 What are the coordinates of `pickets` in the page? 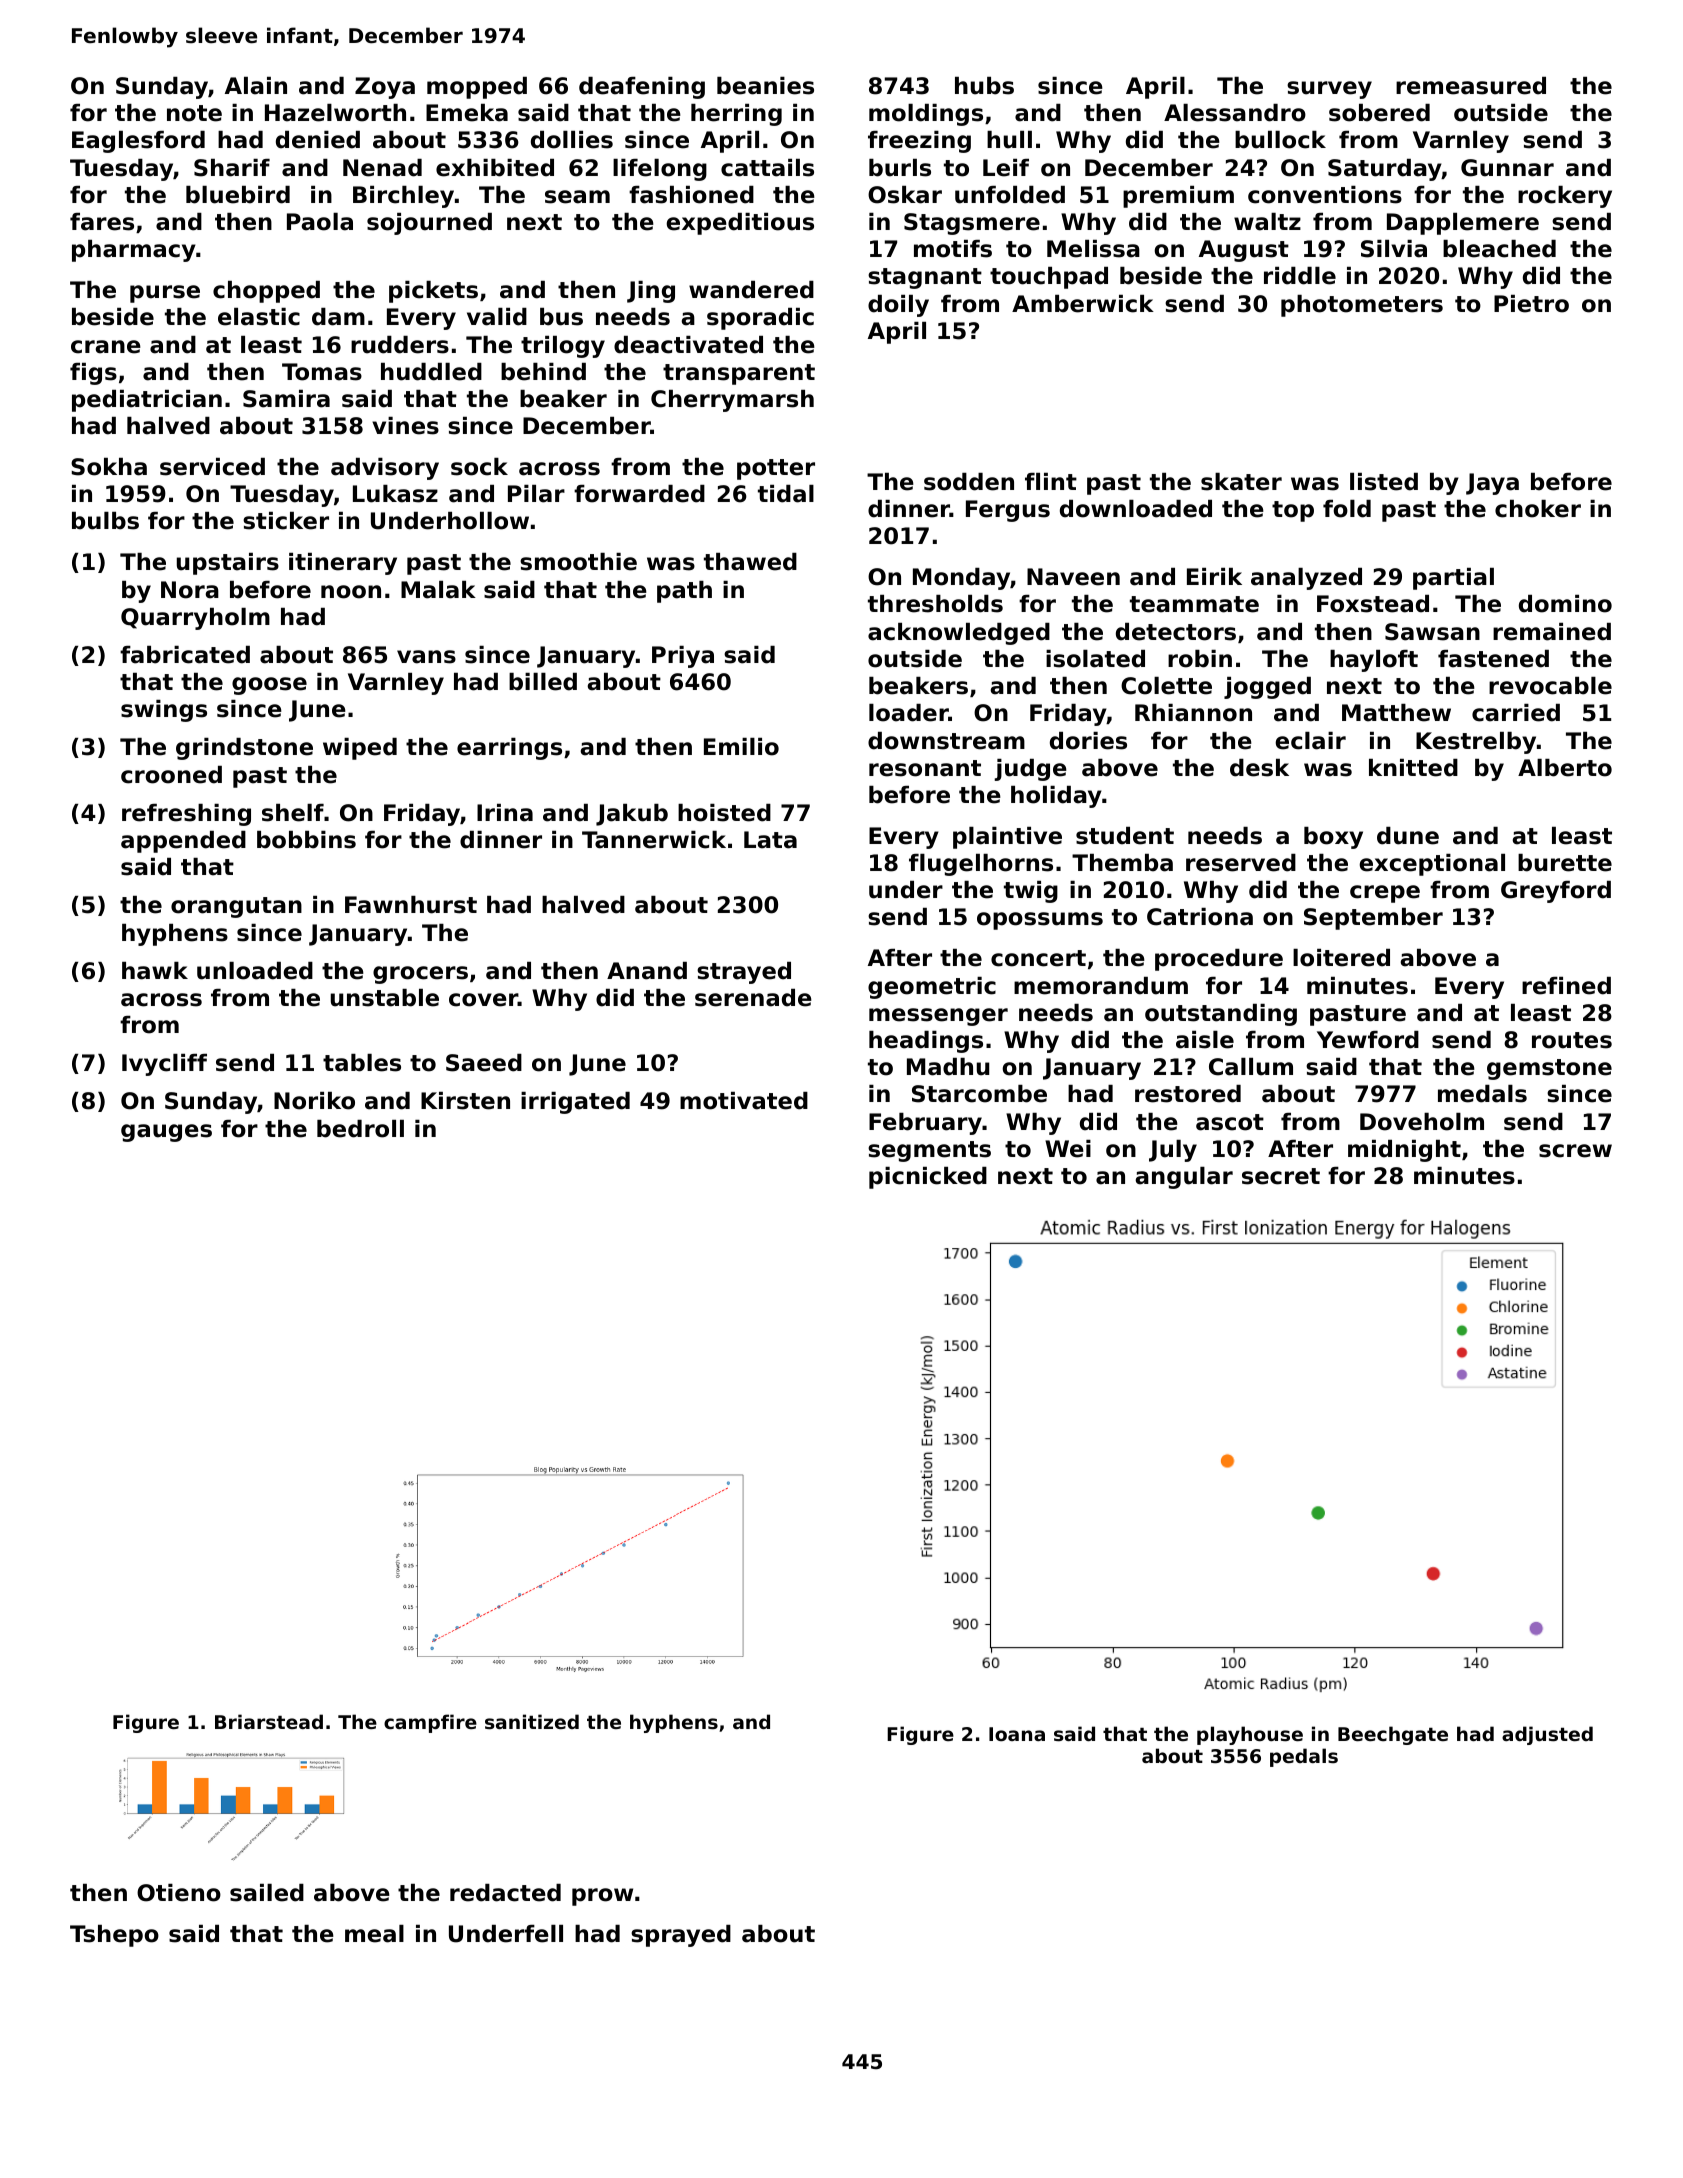 It's located at (433, 292).
